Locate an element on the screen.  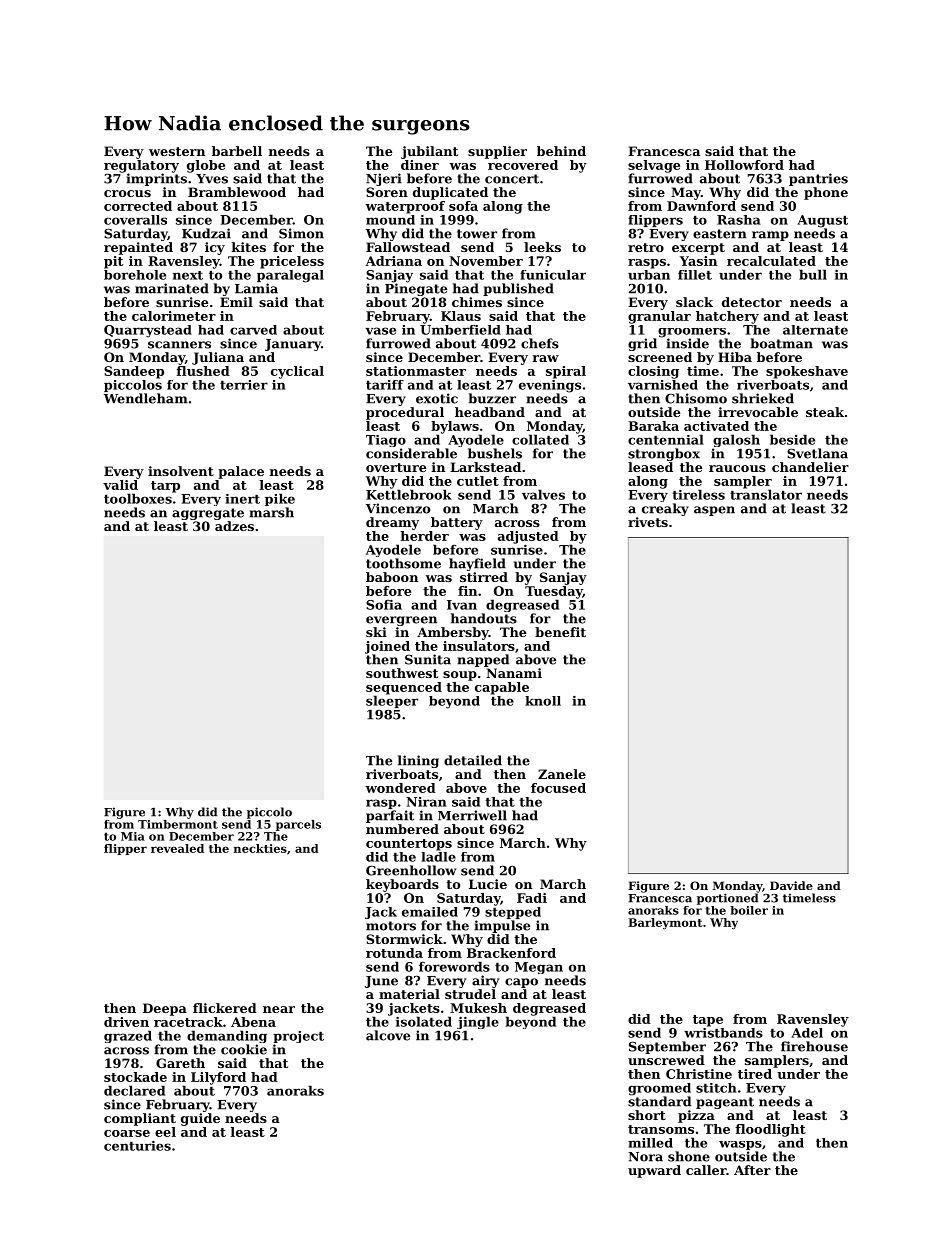
grazed is located at coordinates (128, 1036).
